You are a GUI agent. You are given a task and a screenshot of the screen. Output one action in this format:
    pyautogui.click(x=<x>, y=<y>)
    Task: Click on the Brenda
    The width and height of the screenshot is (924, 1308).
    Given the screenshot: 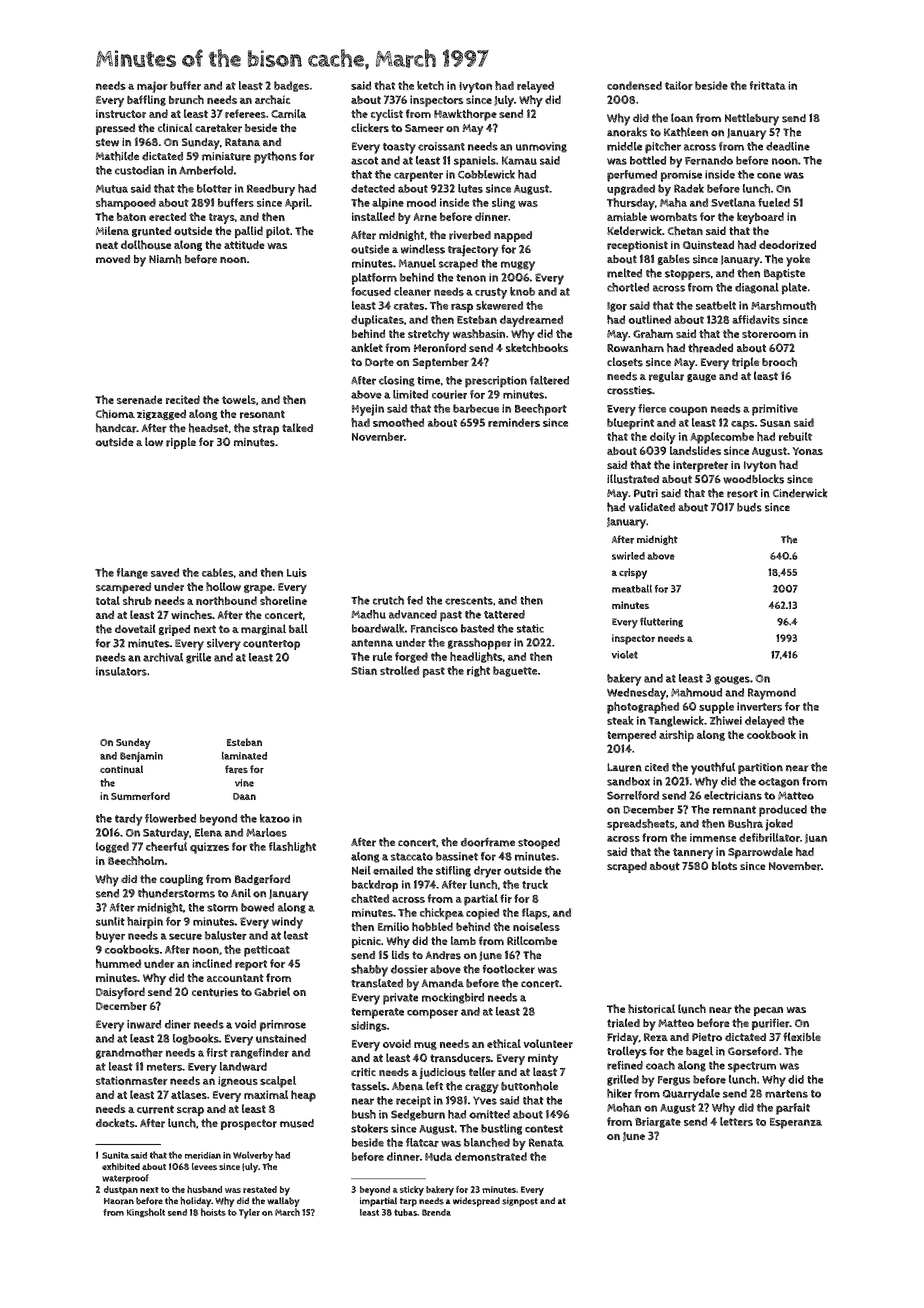 What is the action you would take?
    pyautogui.click(x=436, y=1212)
